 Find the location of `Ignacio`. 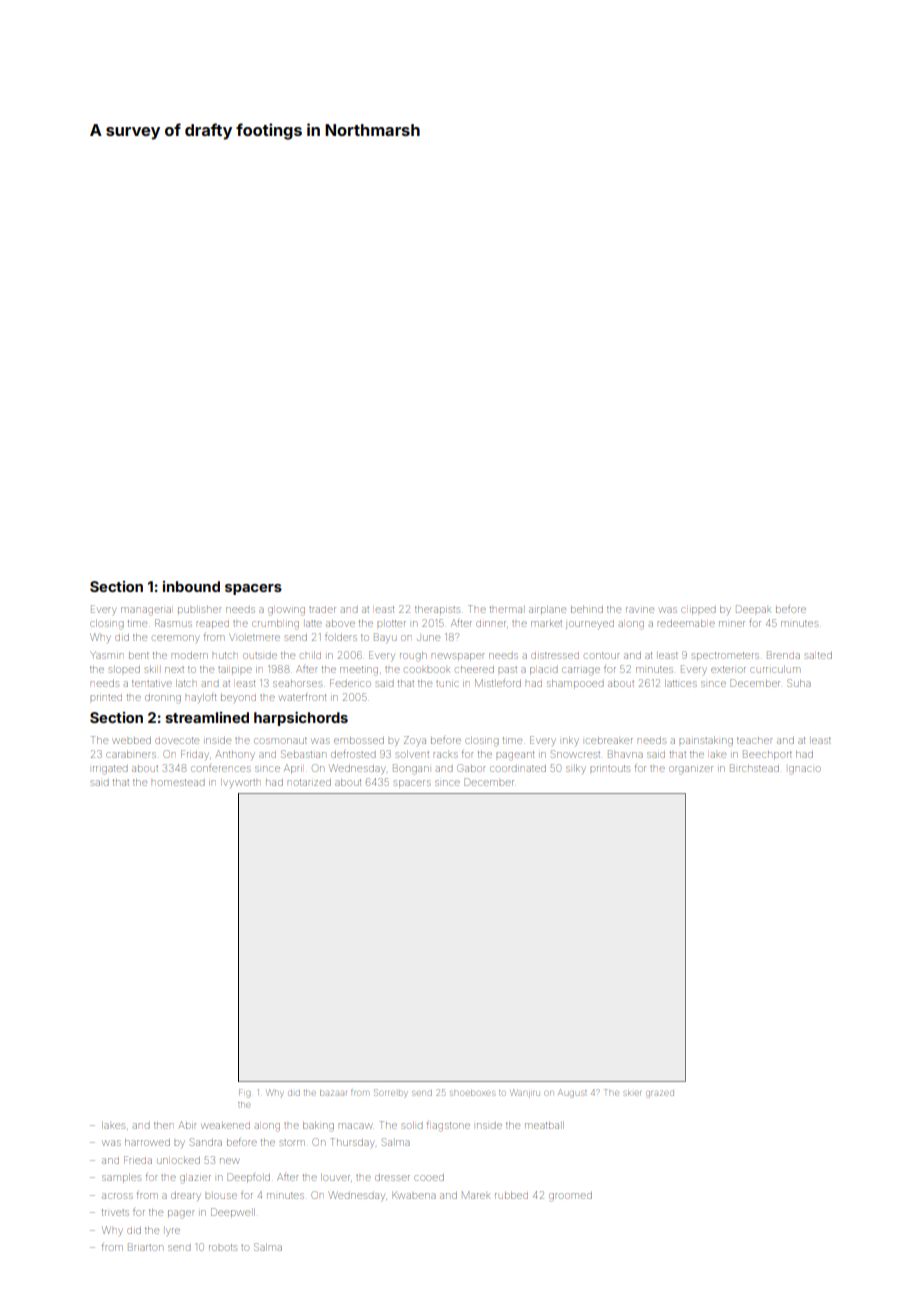

Ignacio is located at coordinates (805, 770).
